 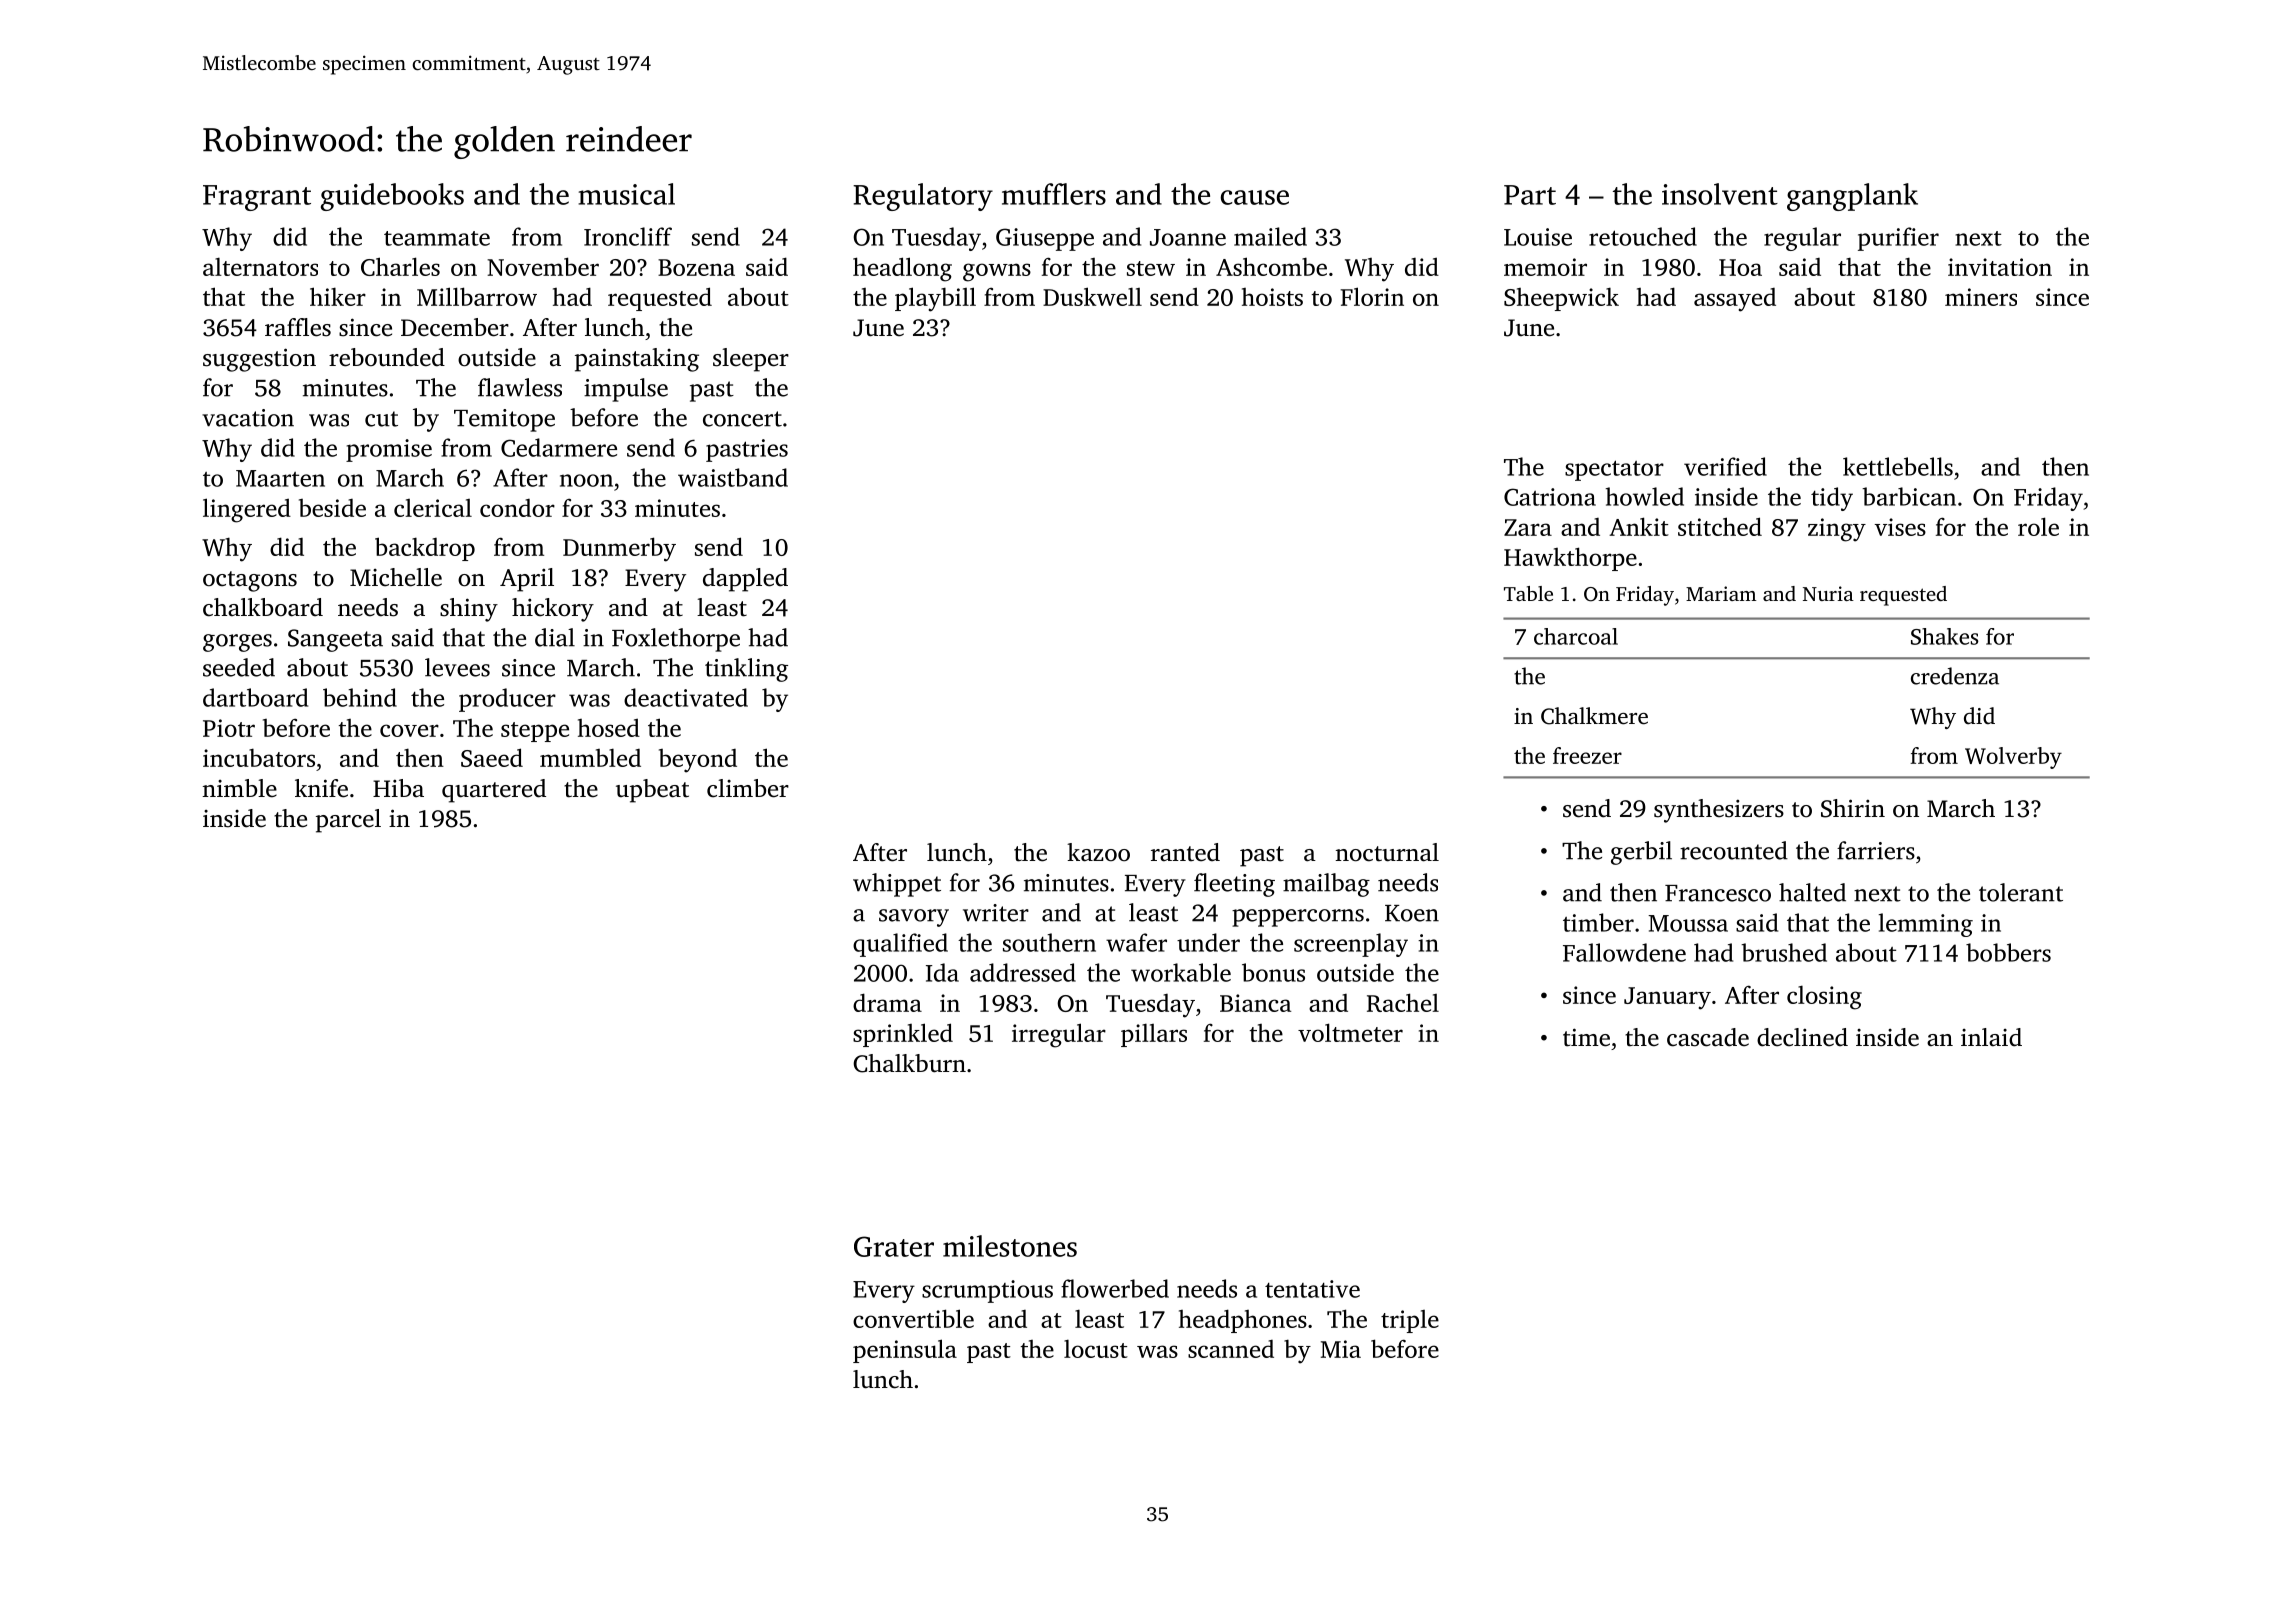 What do you see at coordinates (913, 1318) in the screenshot?
I see `convertible` at bounding box center [913, 1318].
